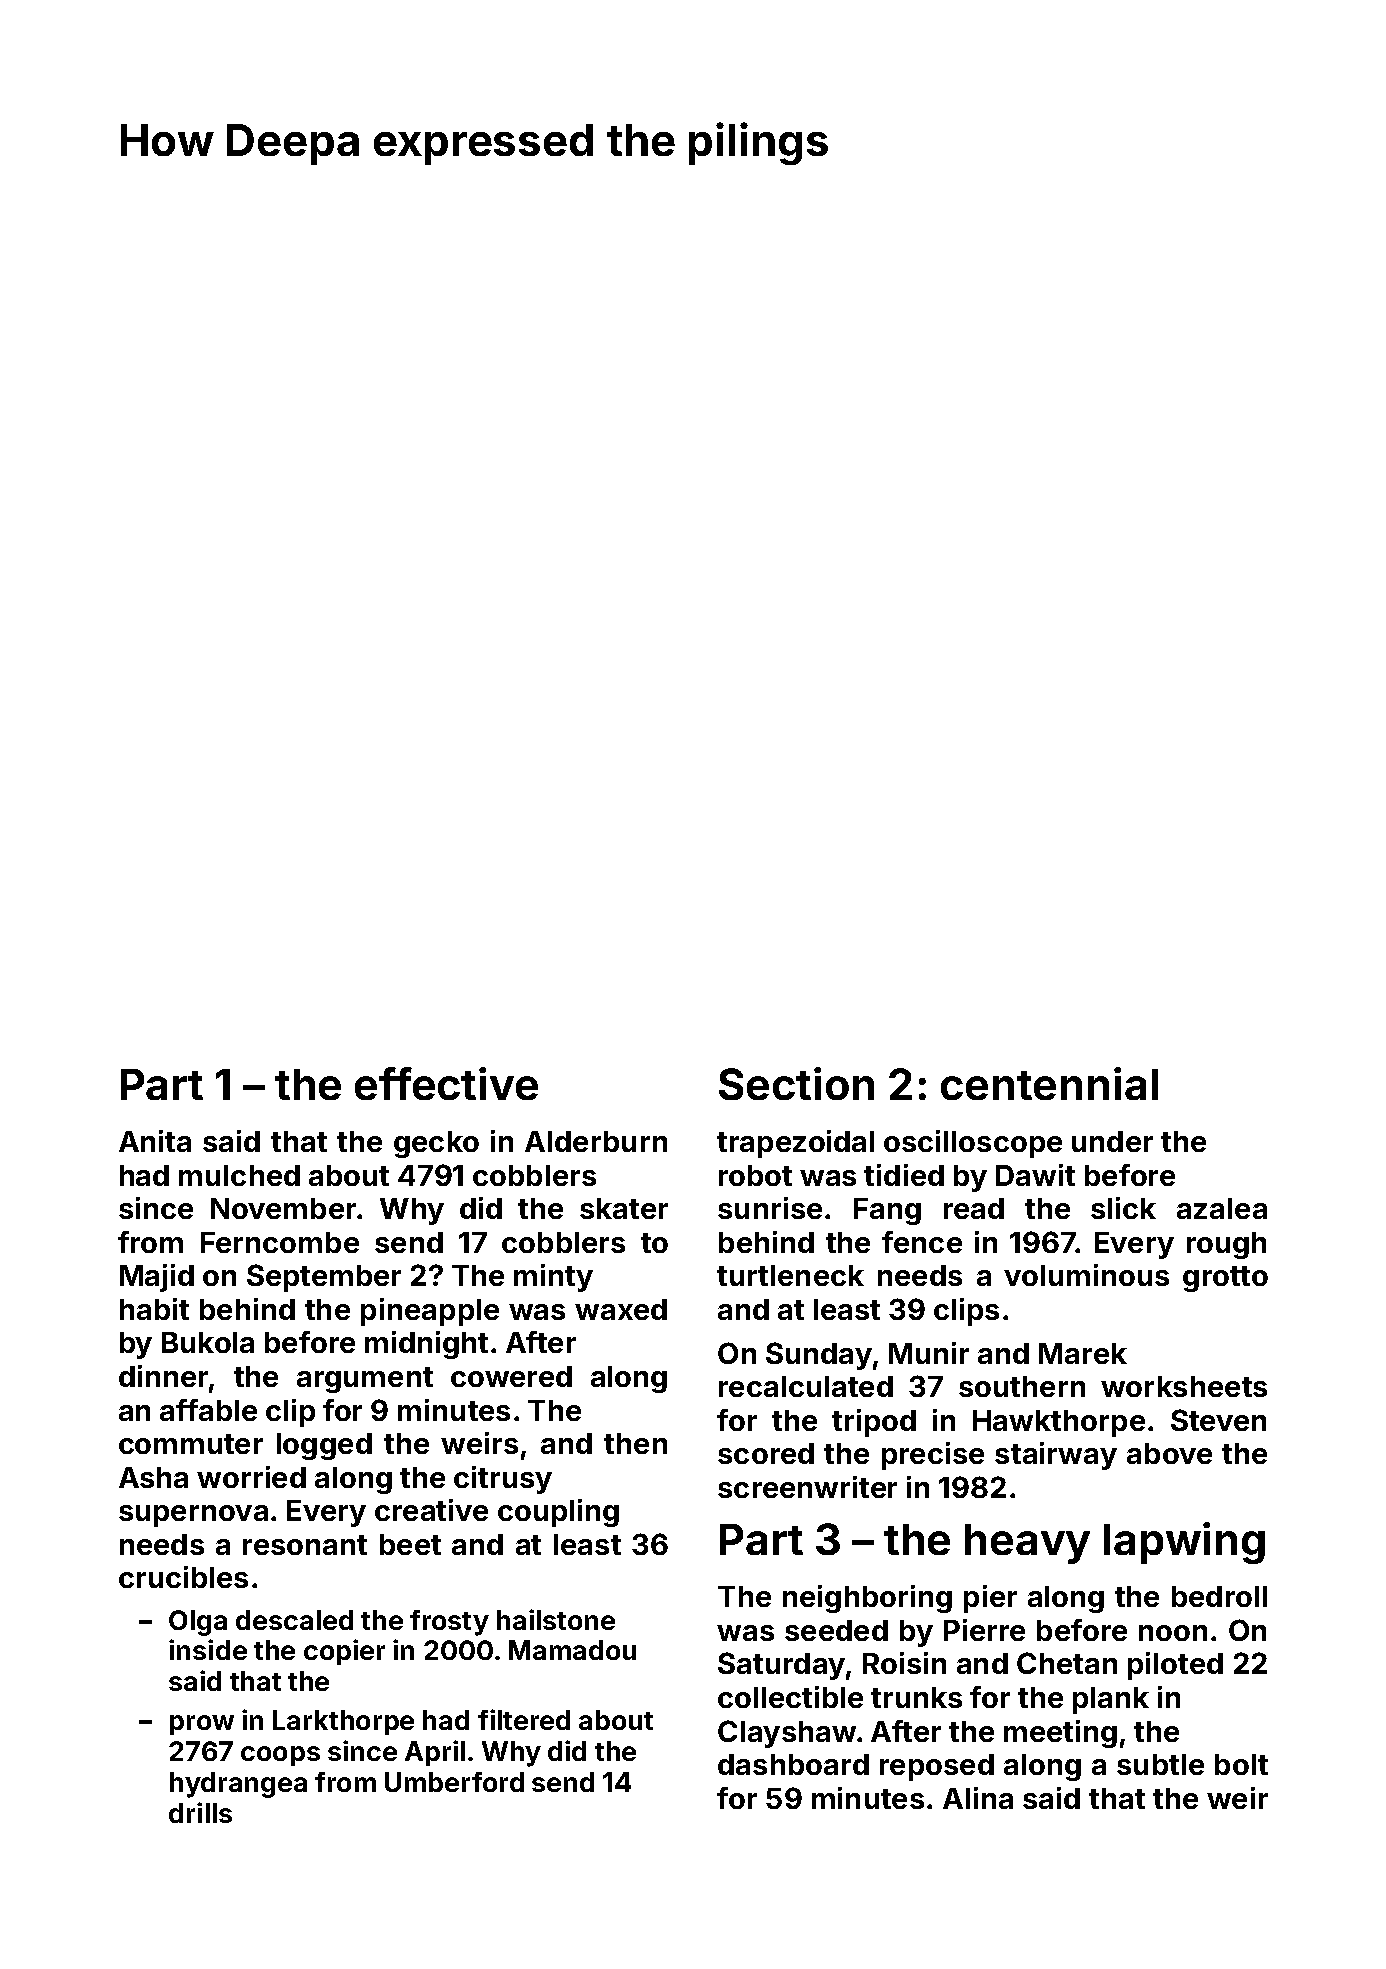 Image resolution: width=1386 pixels, height=1969 pixels. I want to click on Steven, so click(1218, 1420).
